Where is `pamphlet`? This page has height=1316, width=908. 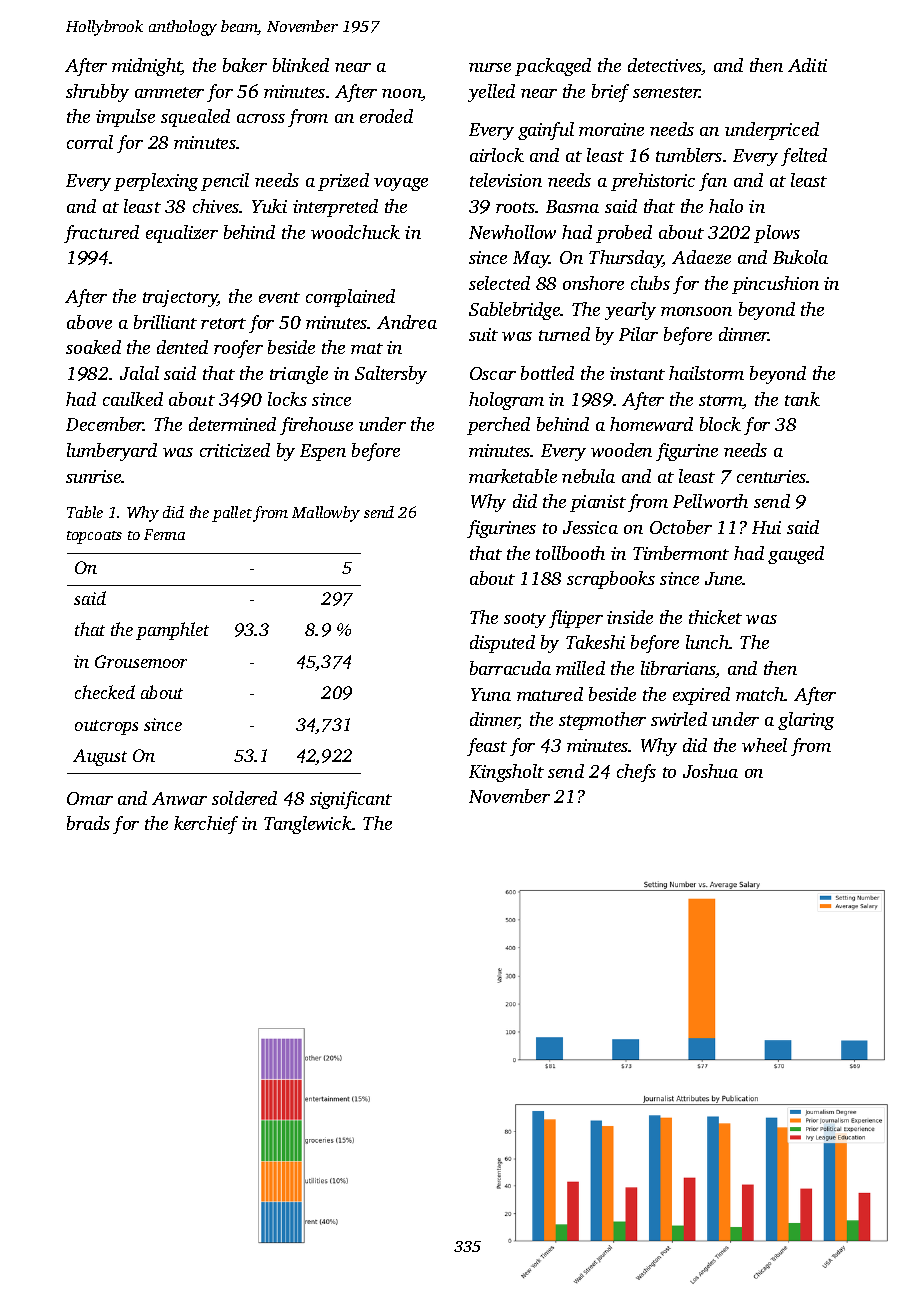
pamphlet is located at coordinates (172, 631).
